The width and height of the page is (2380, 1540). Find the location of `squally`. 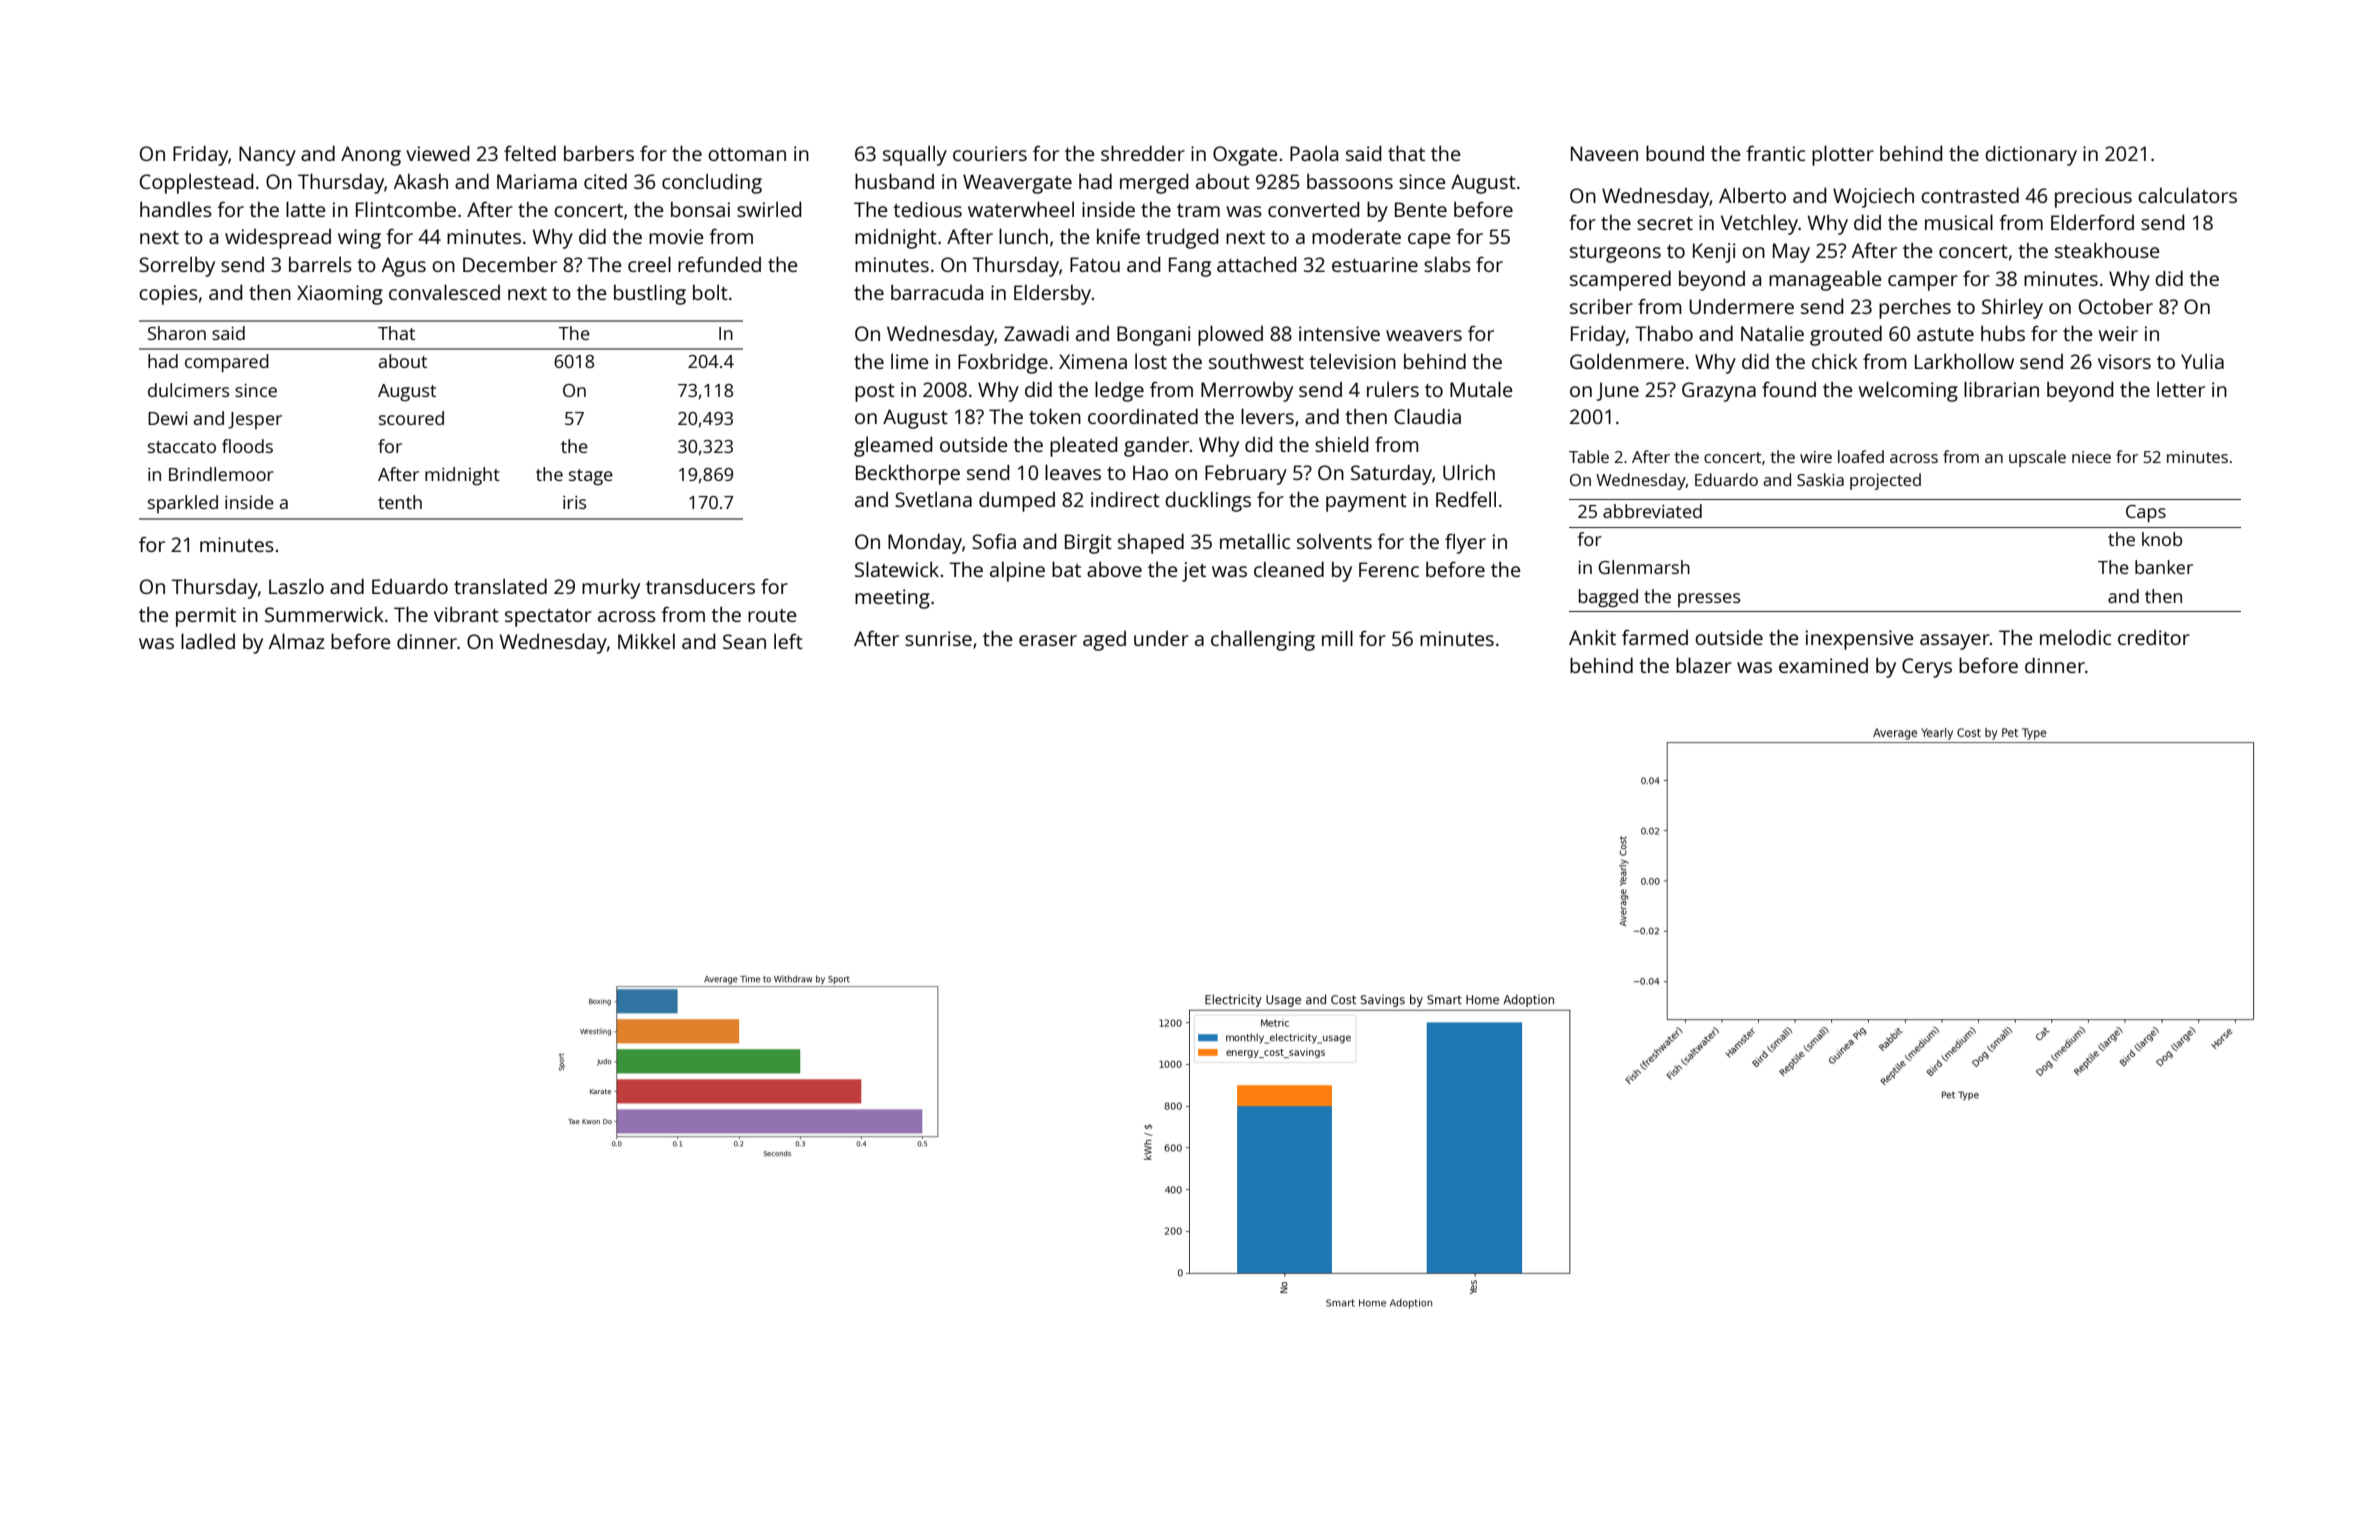

squally is located at coordinates (915, 155).
